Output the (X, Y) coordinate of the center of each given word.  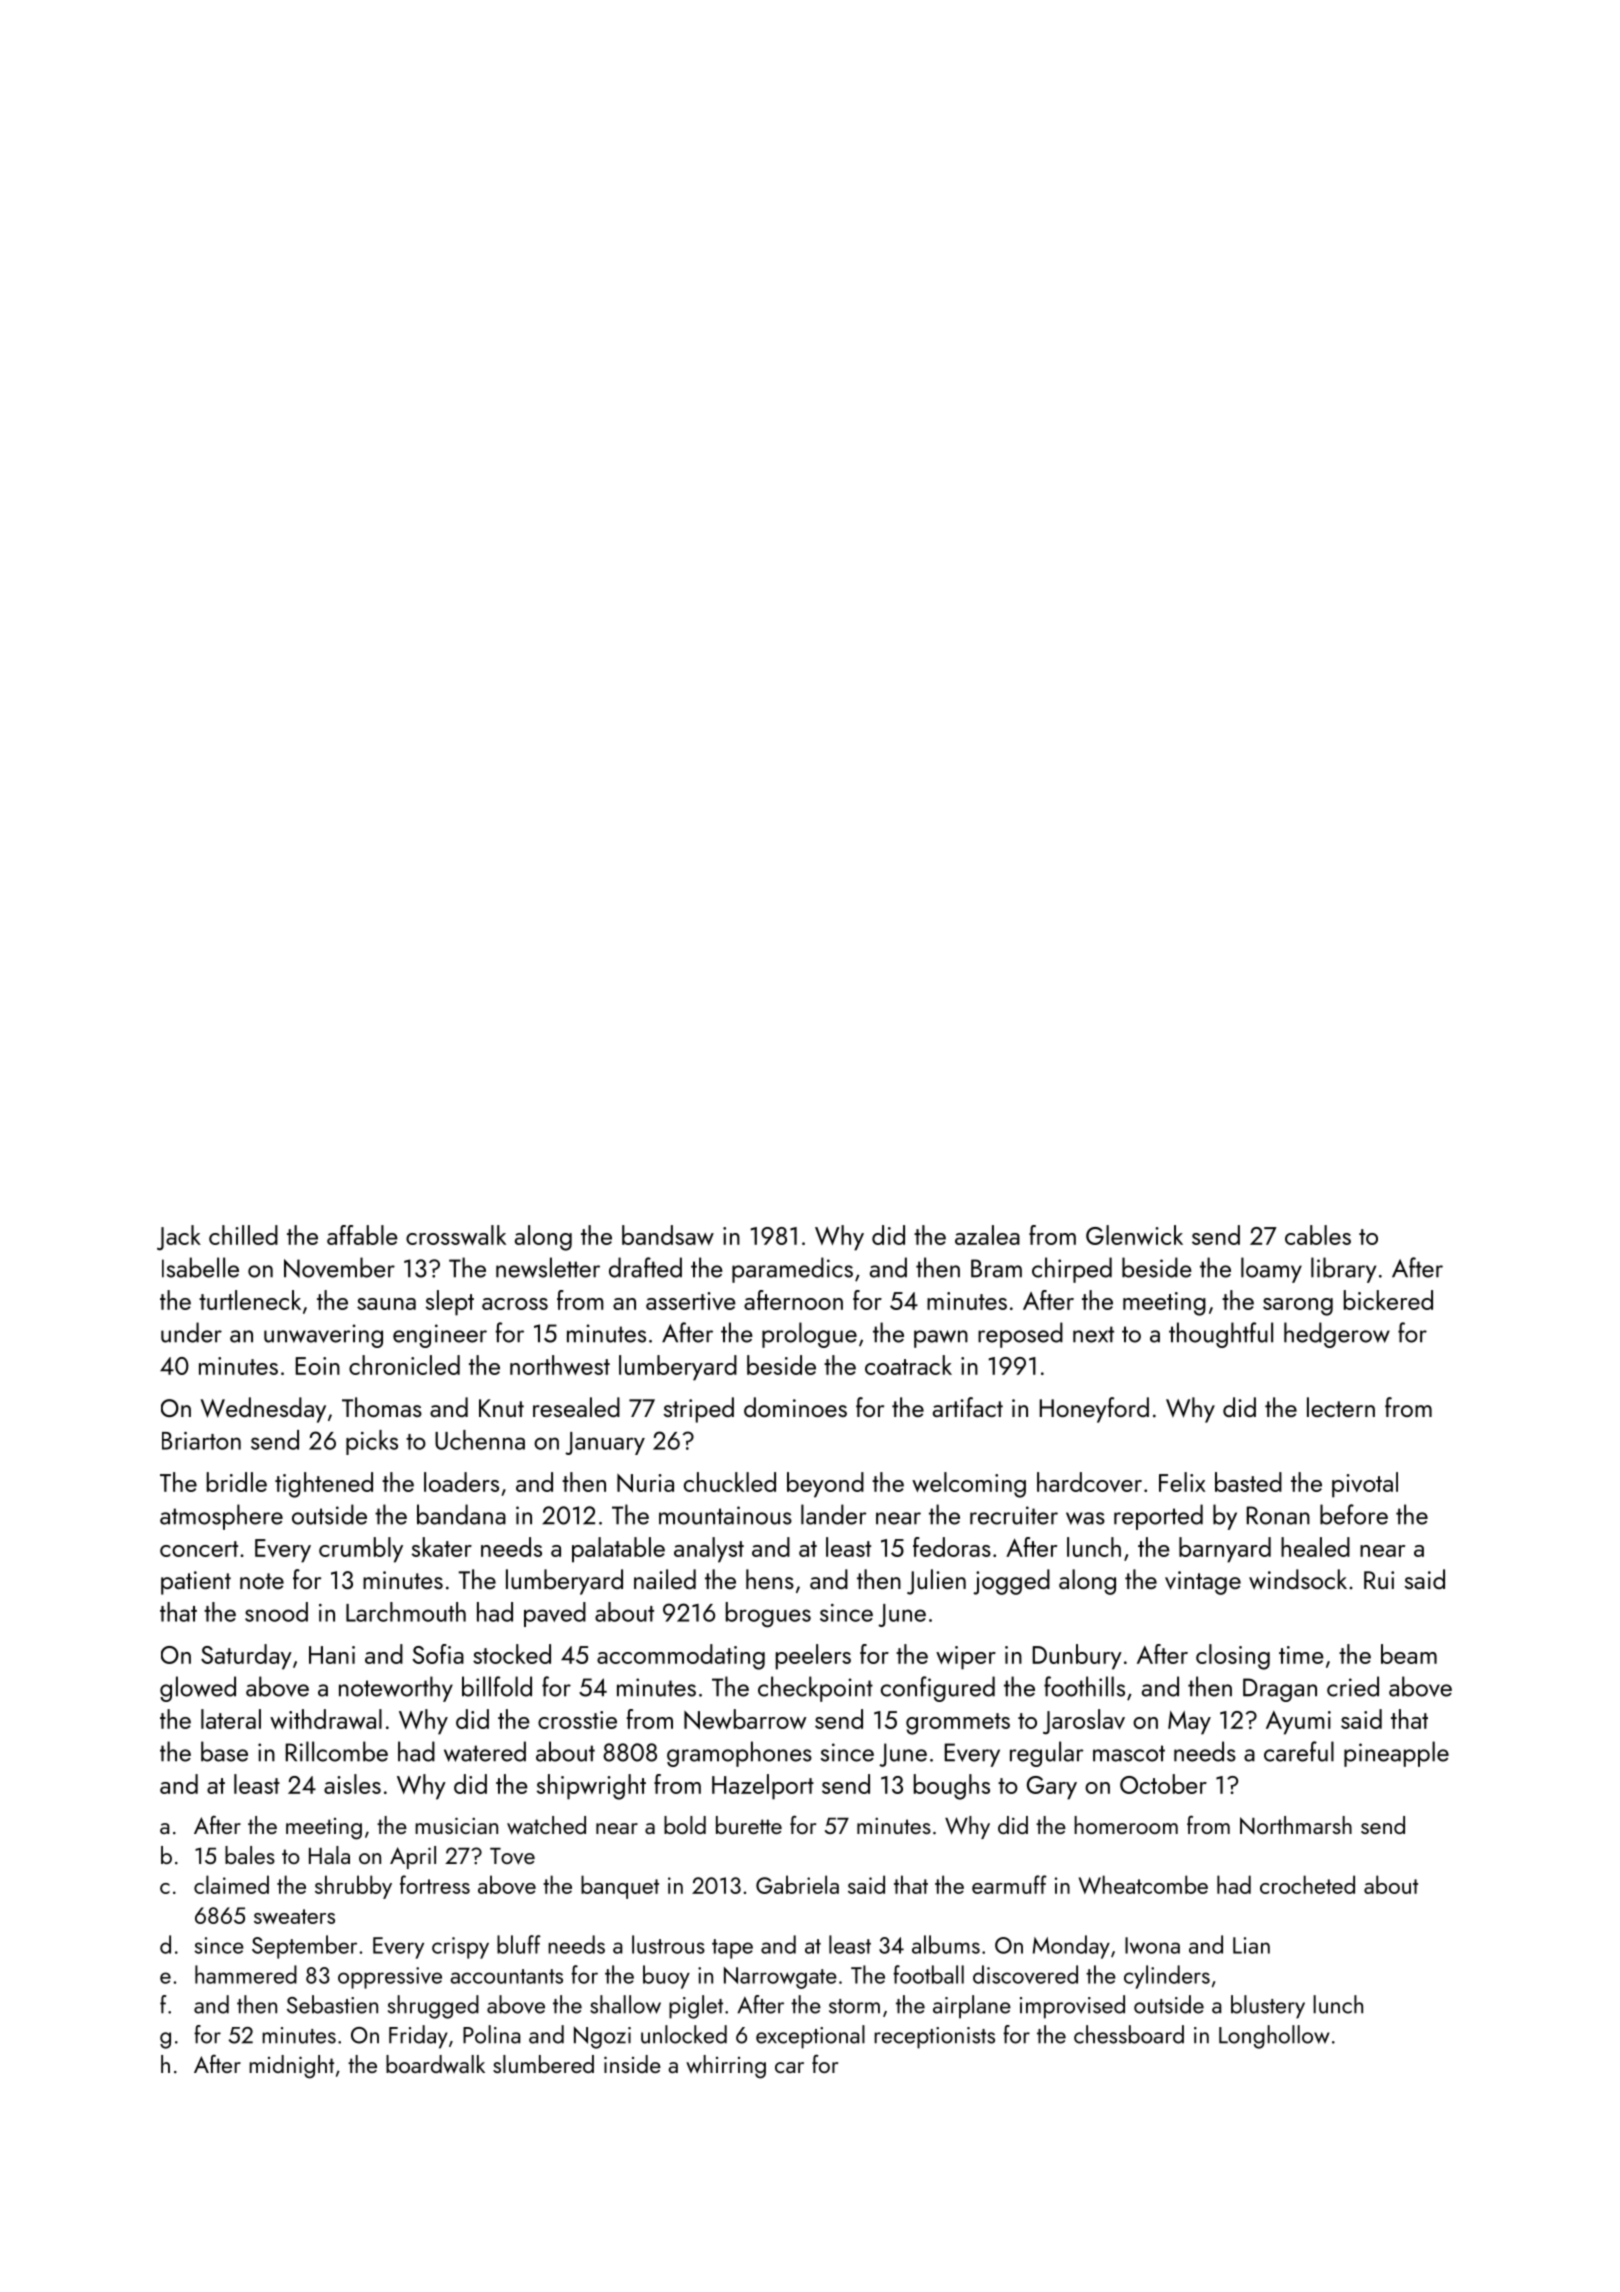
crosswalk (456, 1235)
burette (749, 1825)
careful (1299, 1751)
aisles (352, 1784)
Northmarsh (1296, 1825)
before (1354, 1514)
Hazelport (763, 1787)
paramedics (792, 1270)
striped (699, 1410)
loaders (461, 1482)
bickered (1388, 1300)
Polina (492, 2034)
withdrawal (326, 1719)
